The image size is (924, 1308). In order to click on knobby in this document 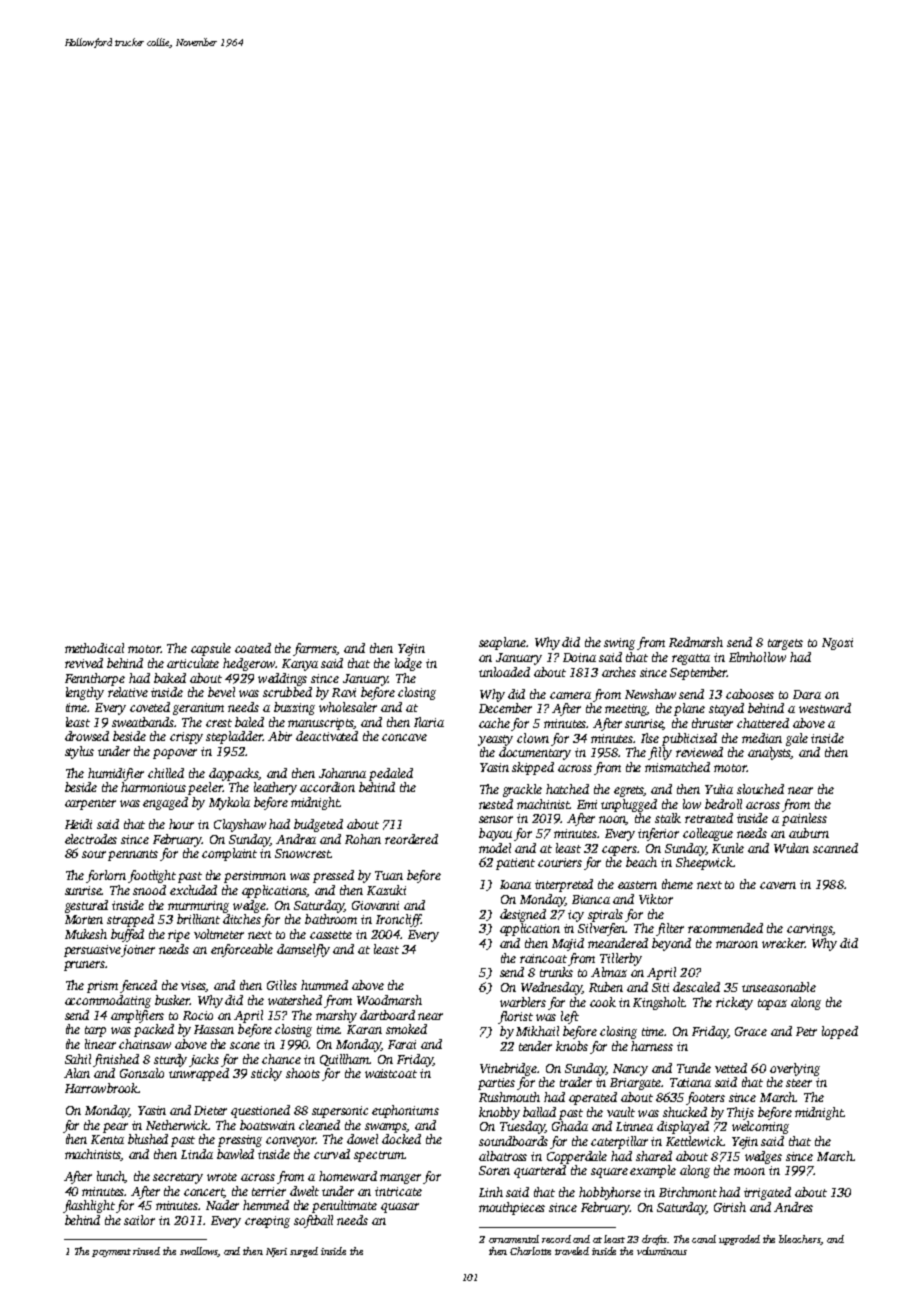, I will do `click(499, 1113)`.
